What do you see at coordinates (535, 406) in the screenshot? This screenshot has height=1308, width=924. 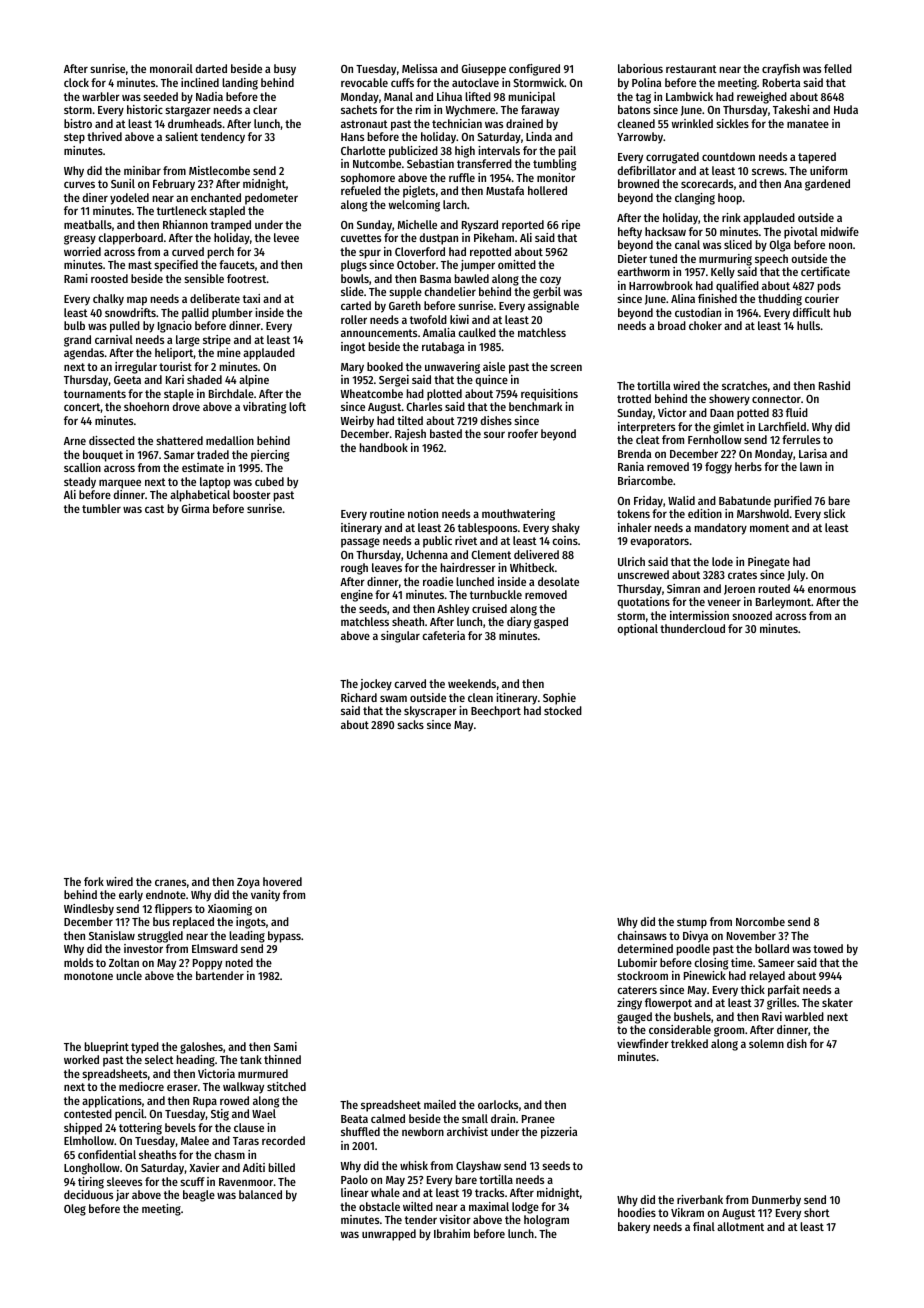 I see `benchmark` at bounding box center [535, 406].
